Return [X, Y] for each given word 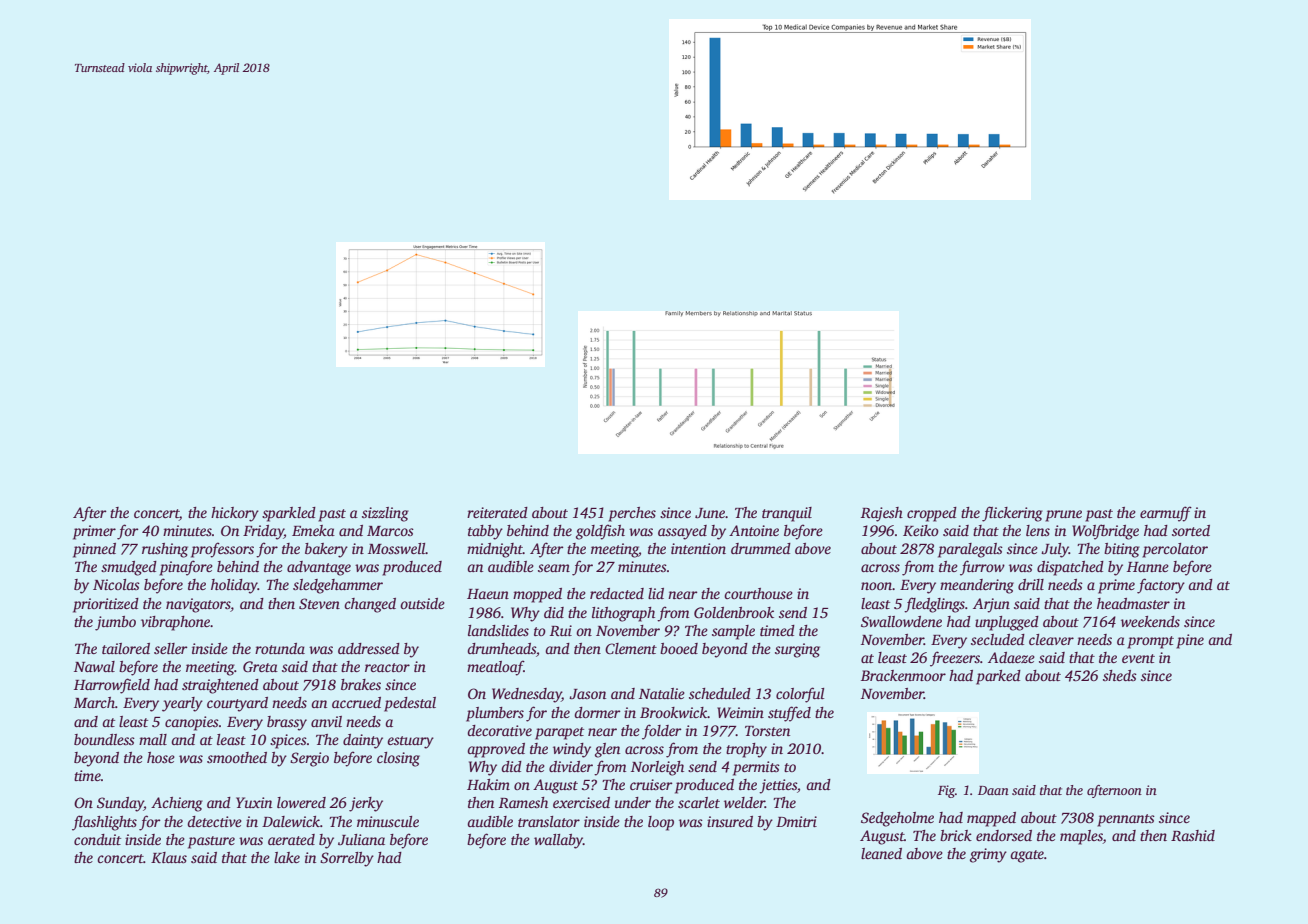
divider [571, 766]
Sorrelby [347, 859]
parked [998, 677]
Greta [260, 666]
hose [161, 757]
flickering [1012, 514]
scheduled [720, 693]
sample [733, 632]
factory [1161, 586]
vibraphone [176, 623]
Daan [993, 790]
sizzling [385, 514]
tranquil [787, 514]
